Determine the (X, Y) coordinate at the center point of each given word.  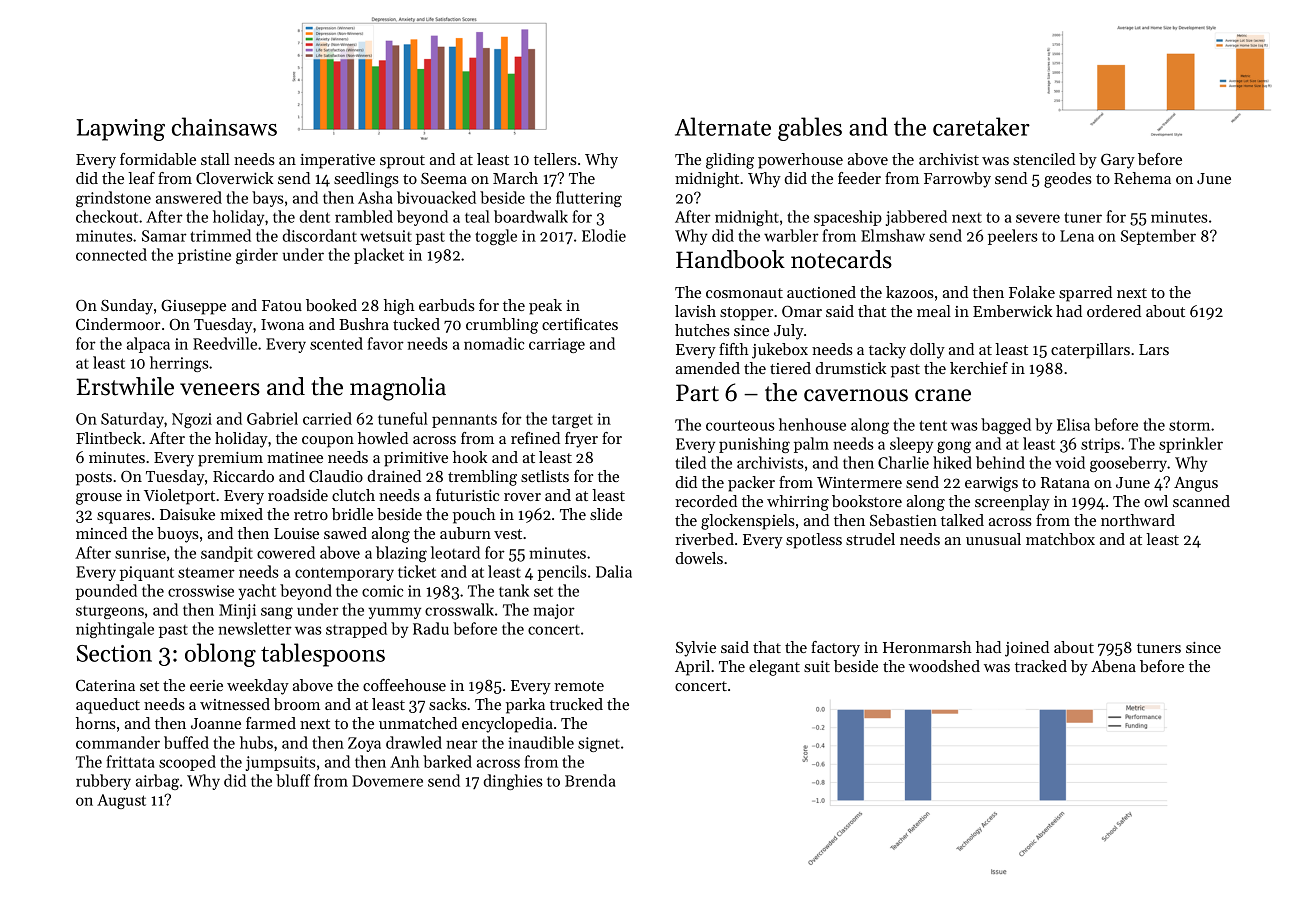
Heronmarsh (927, 647)
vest (508, 534)
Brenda (590, 780)
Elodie (604, 235)
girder (257, 256)
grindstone (113, 199)
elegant (774, 668)
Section (114, 653)
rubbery (103, 782)
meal (934, 311)
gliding (730, 161)
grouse (99, 499)
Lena (1077, 236)
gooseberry (1129, 464)
